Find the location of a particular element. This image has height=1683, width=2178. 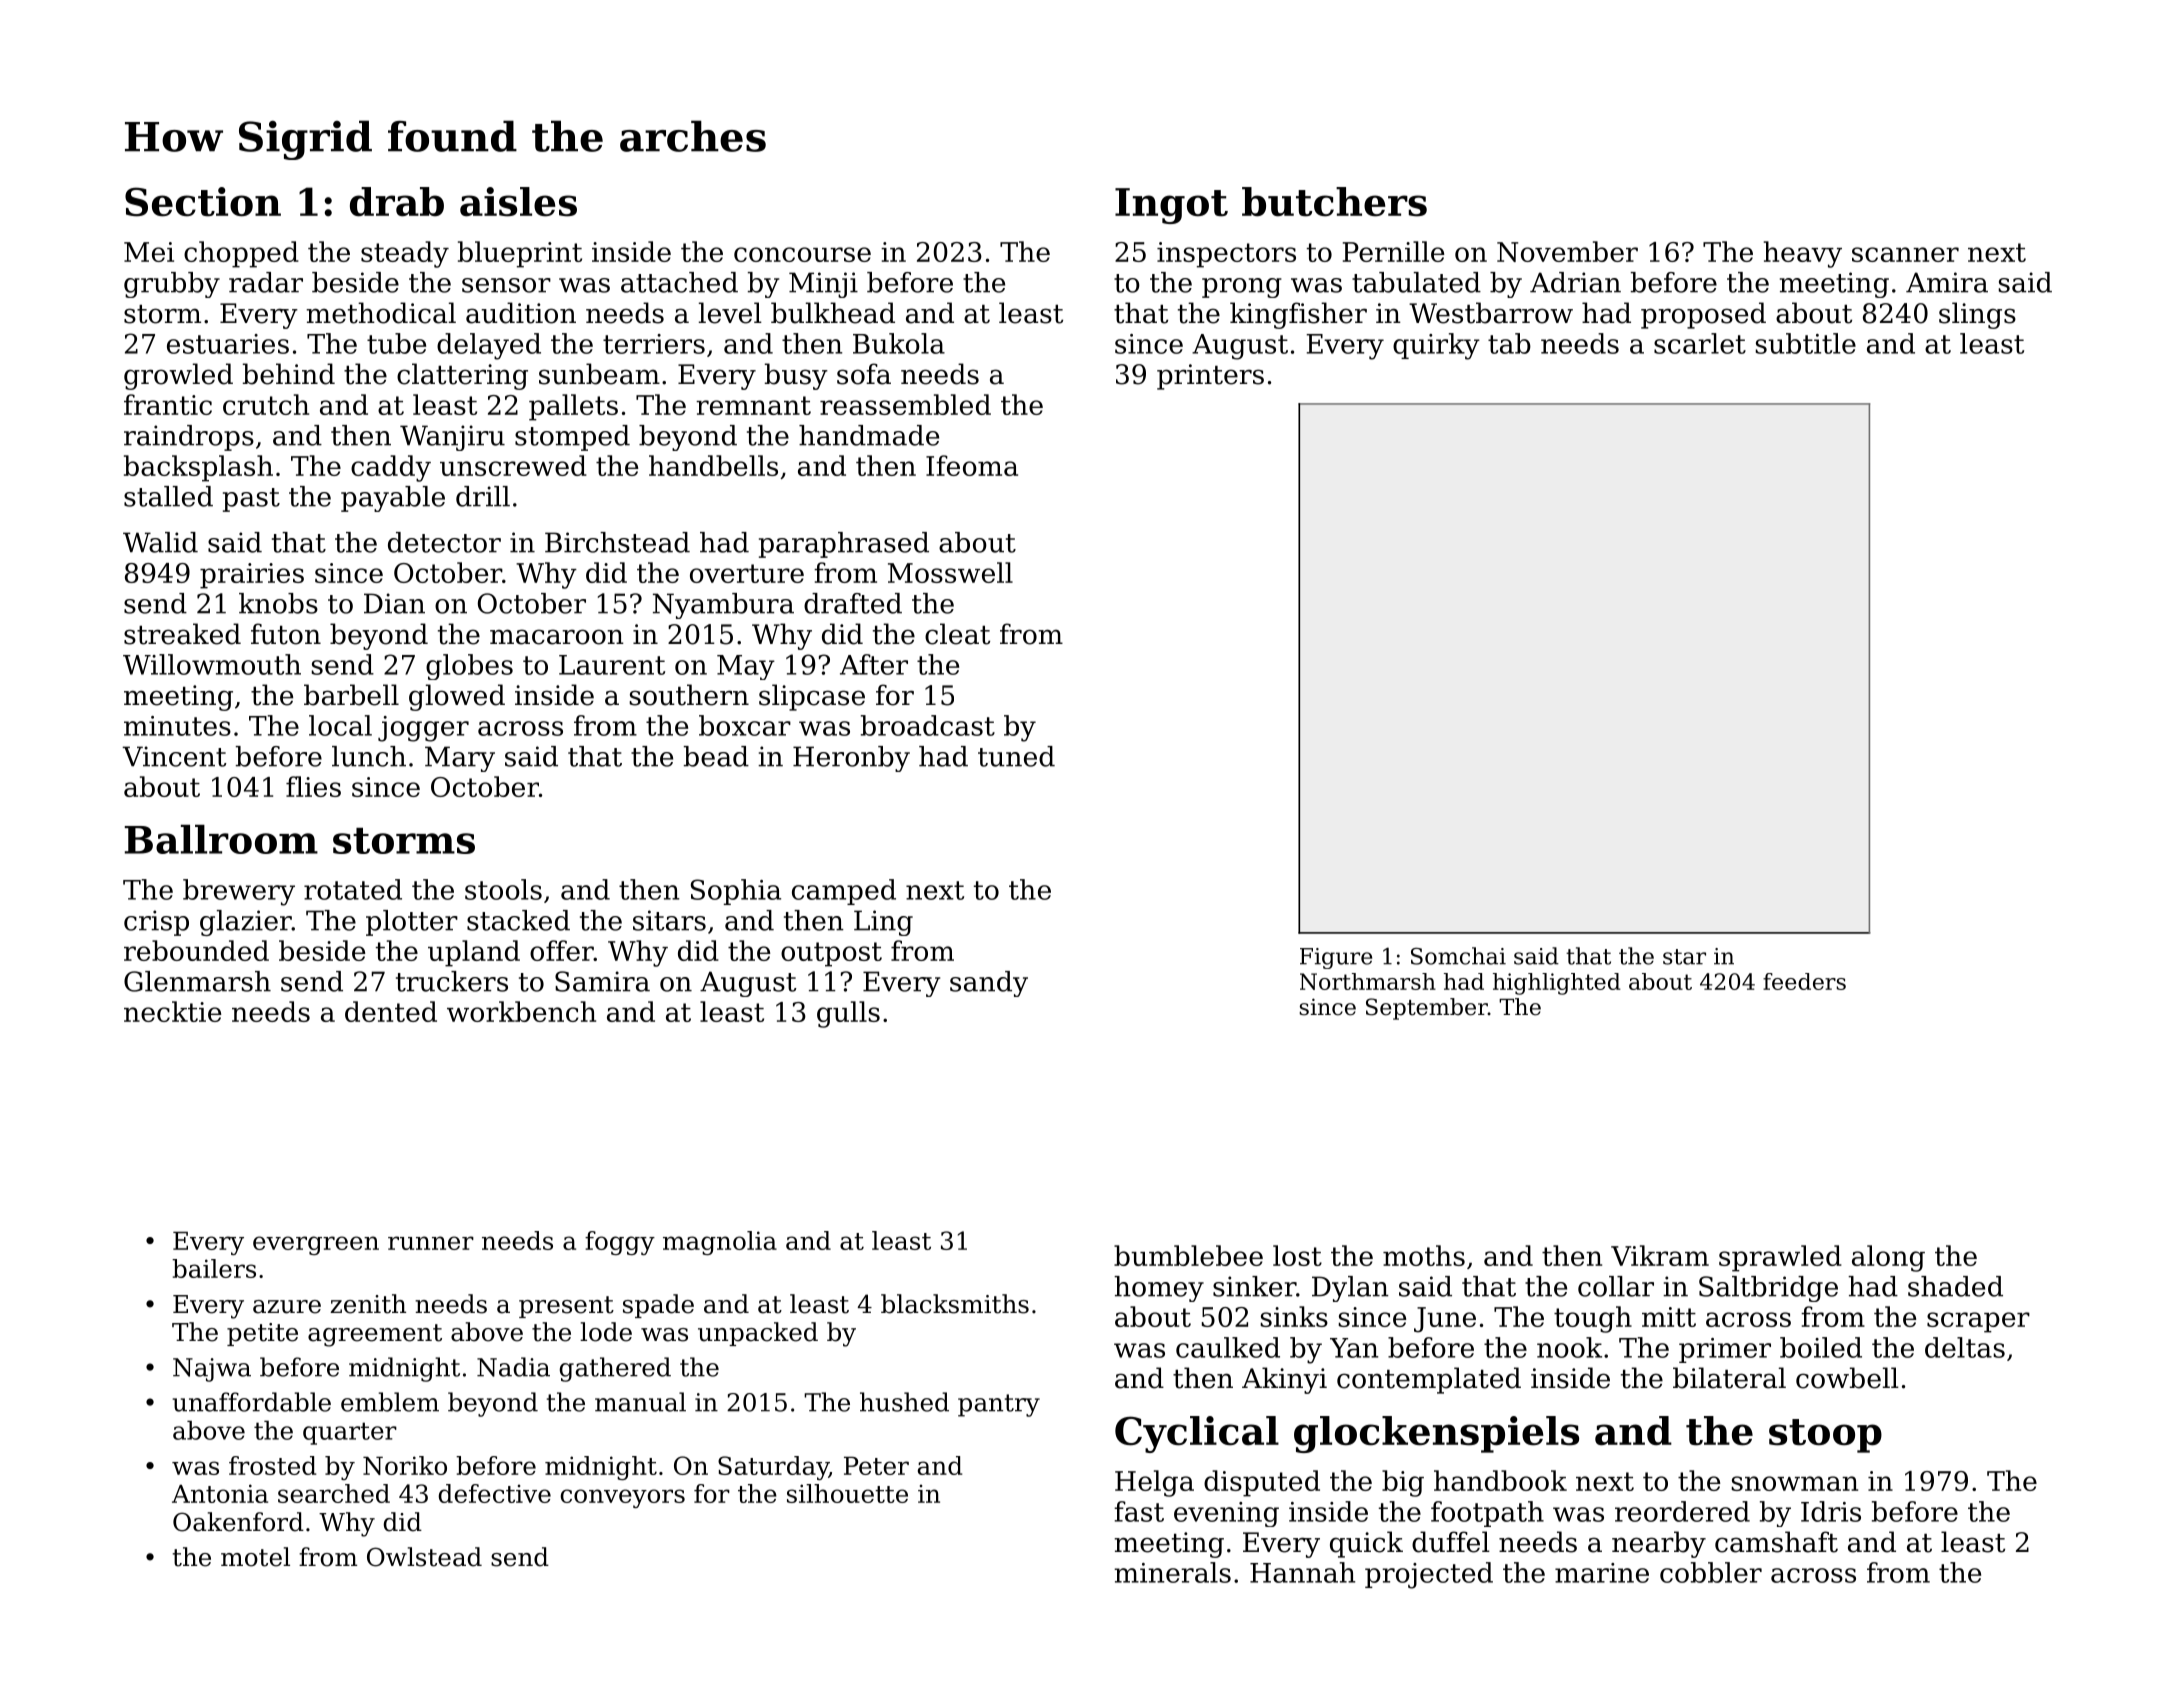

minerals is located at coordinates (1172, 1572).
